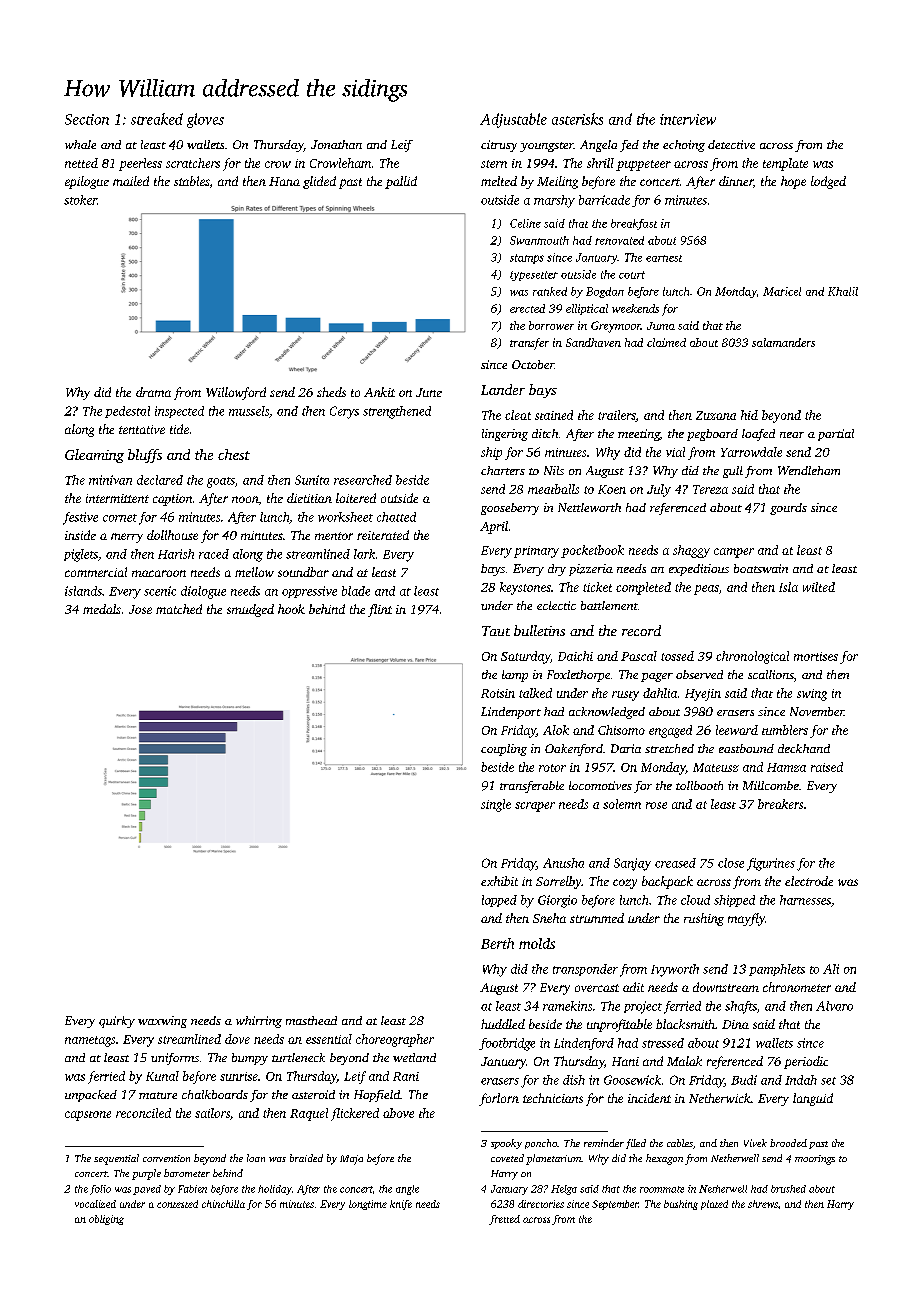 This image has height=1308, width=924. Describe the element at coordinates (250, 610) in the image. I see `smudged` at that location.
